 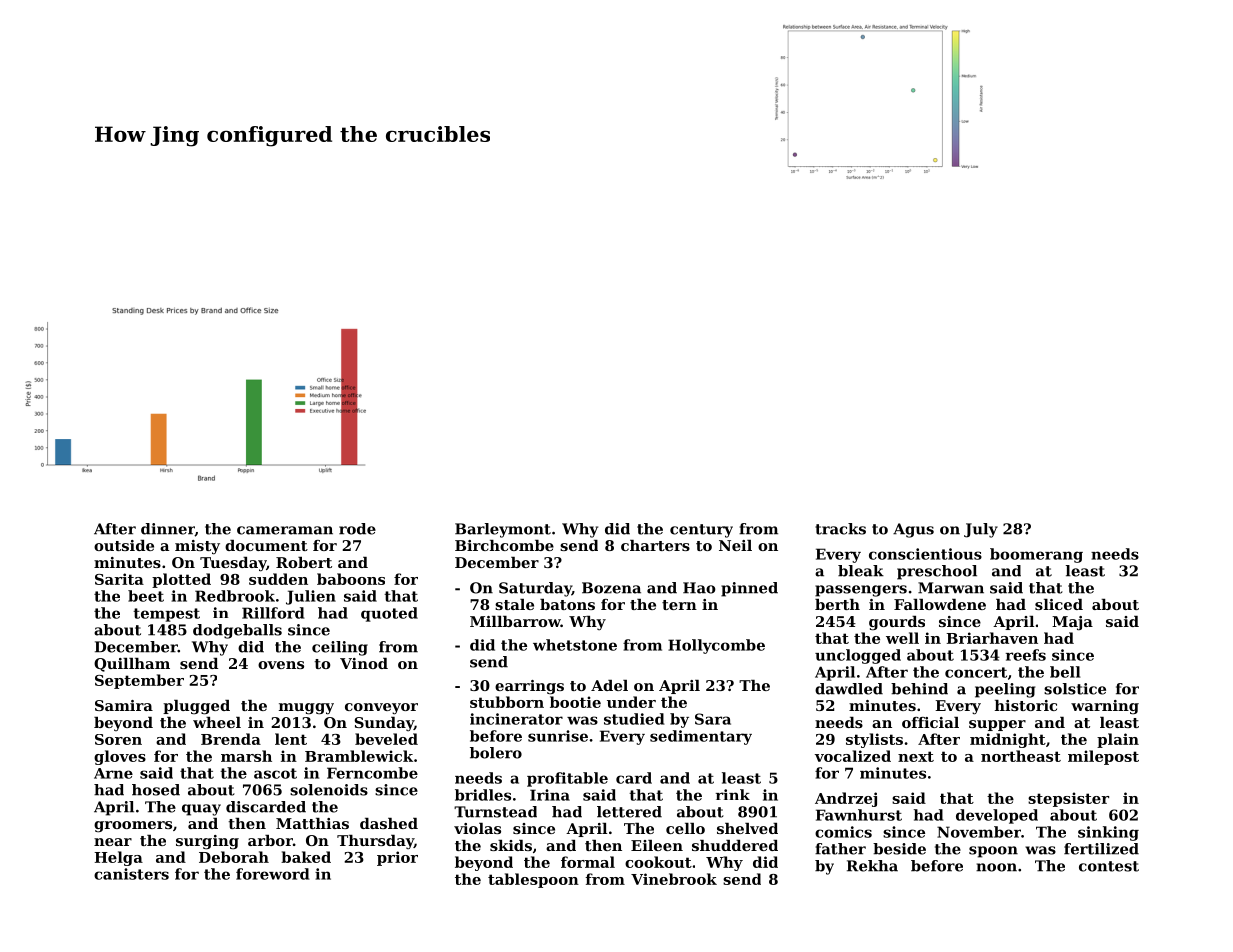 What do you see at coordinates (840, 529) in the screenshot?
I see `tracks` at bounding box center [840, 529].
